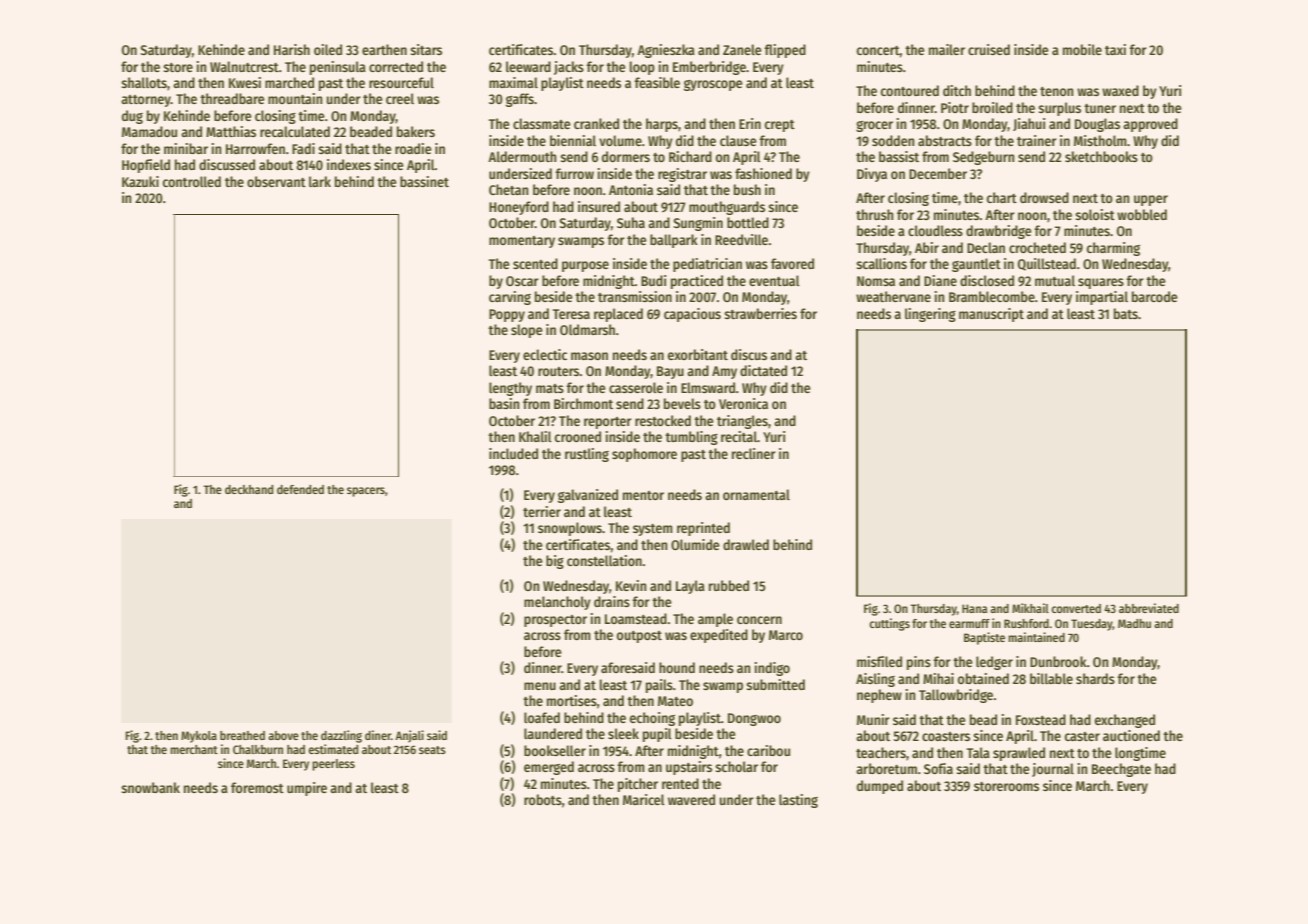 The width and height of the page is (1308, 924). I want to click on Emberbridge, so click(709, 68).
